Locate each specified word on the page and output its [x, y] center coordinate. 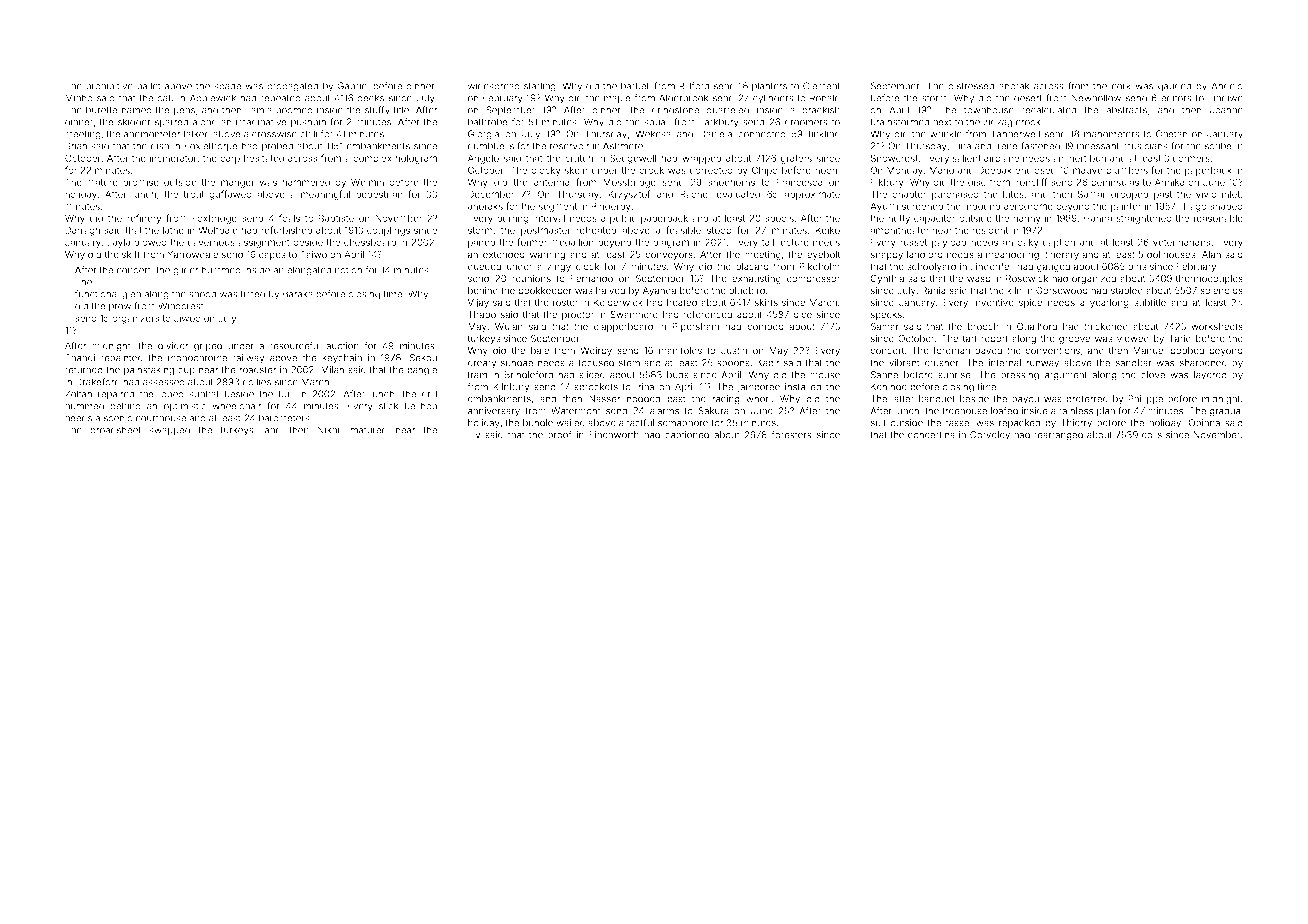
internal [1005, 363]
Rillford [694, 86]
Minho [79, 98]
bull [286, 394]
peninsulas [1115, 183]
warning [547, 255]
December [491, 194]
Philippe [1145, 399]
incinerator [173, 158]
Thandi [80, 358]
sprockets [596, 387]
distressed [971, 86]
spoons [733, 364]
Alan [1211, 254]
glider [185, 271]
